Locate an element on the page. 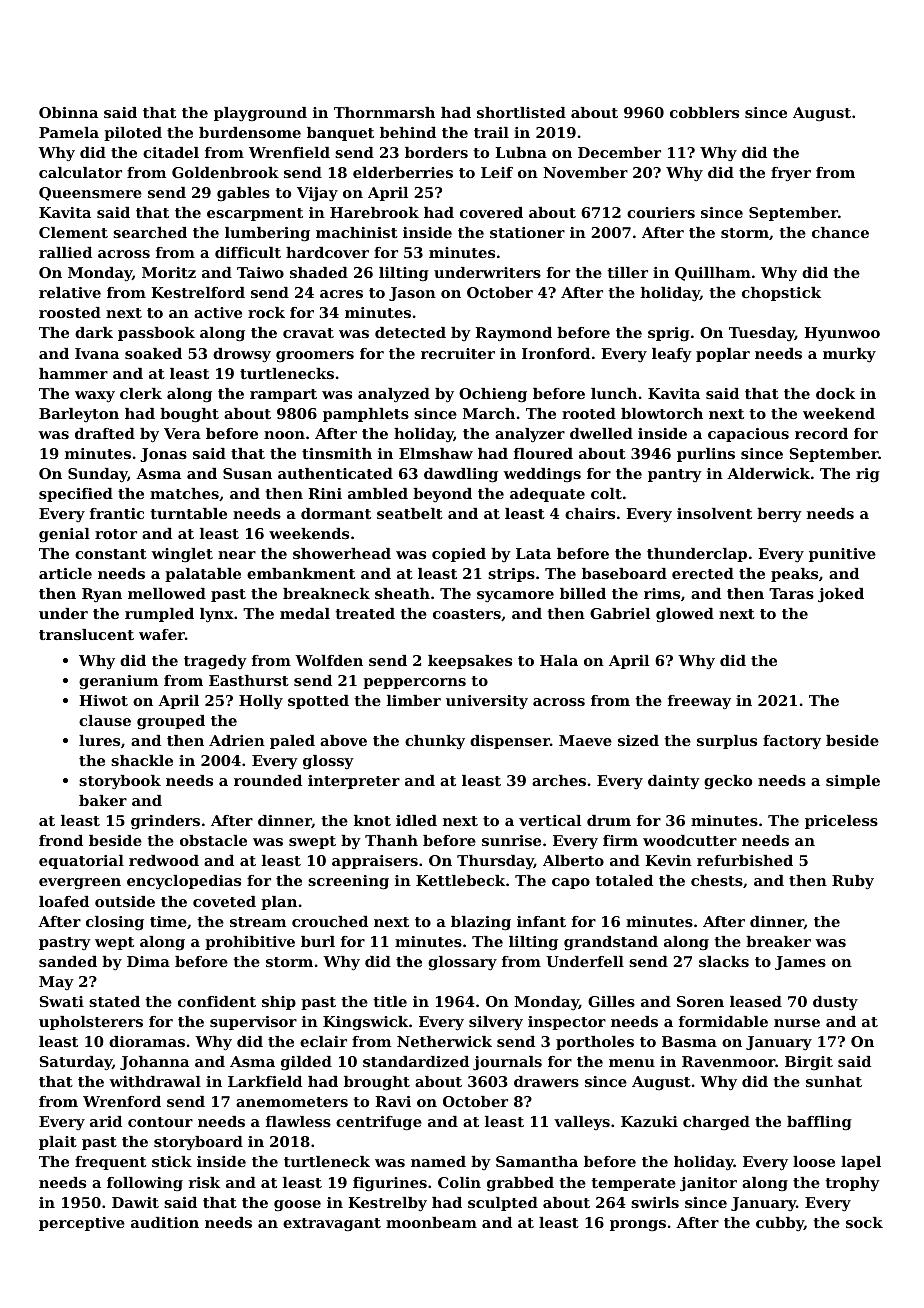  Adrien is located at coordinates (237, 740).
